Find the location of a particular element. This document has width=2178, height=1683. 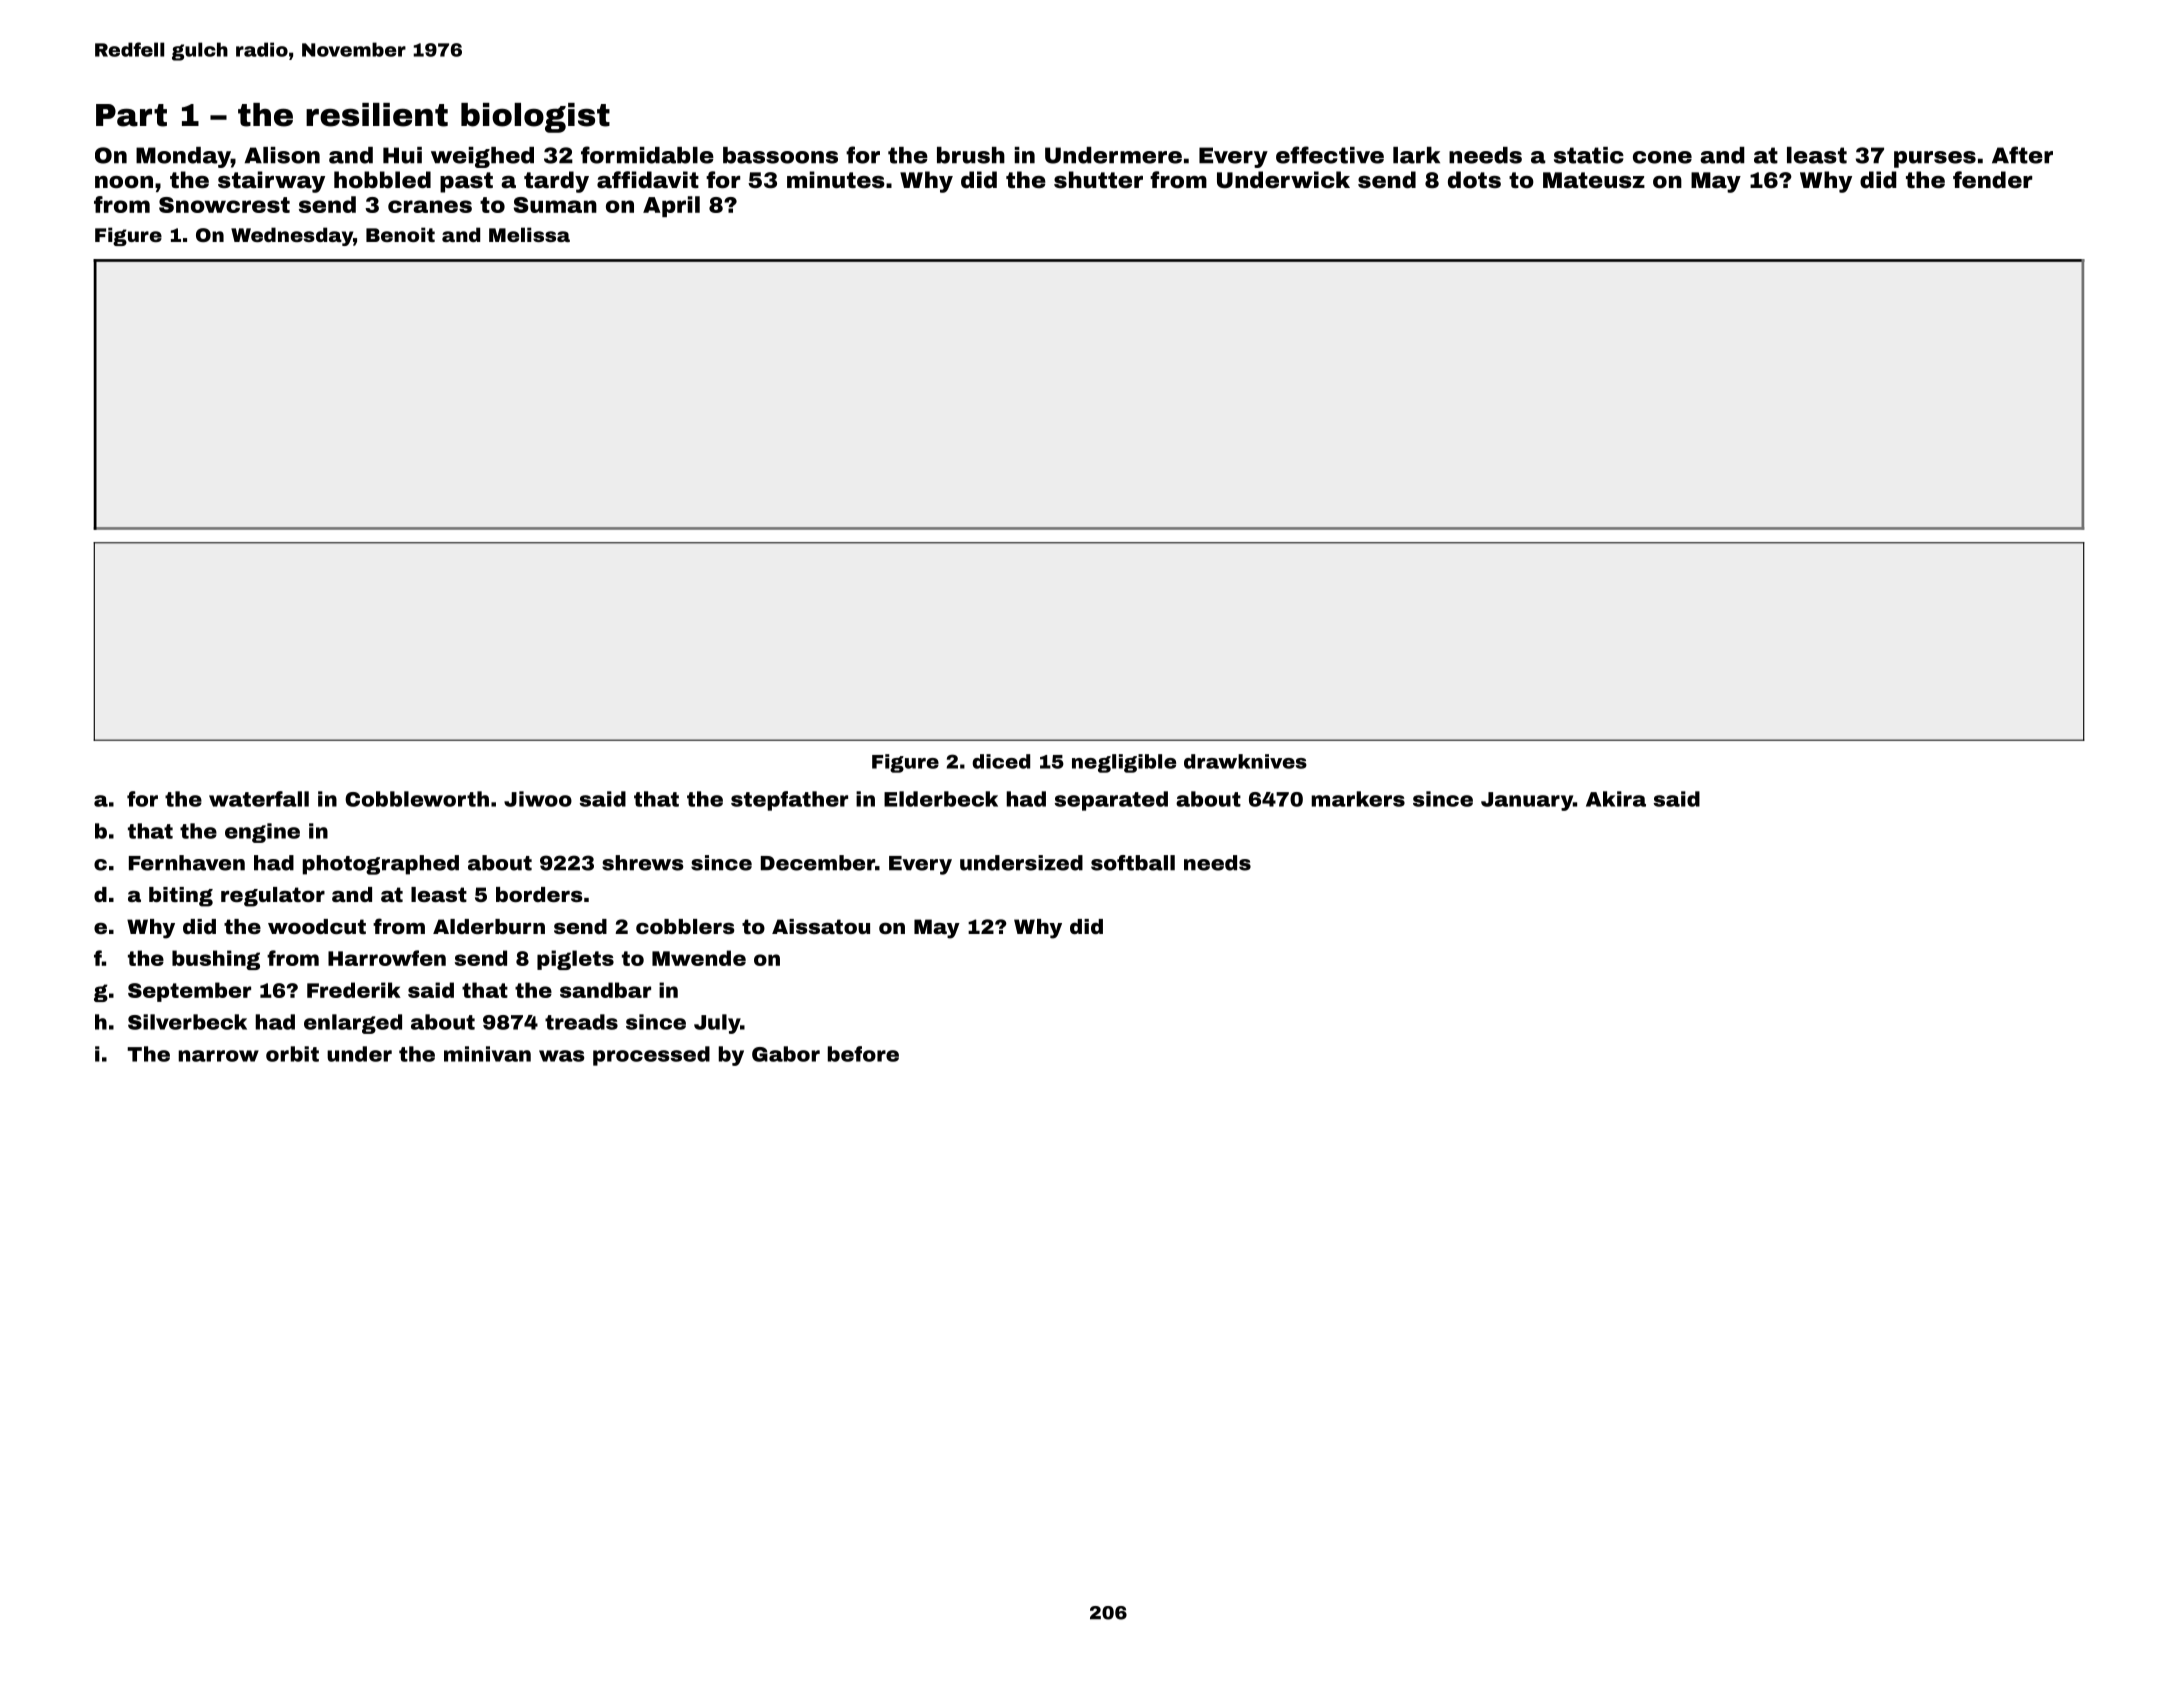

Snowcrest is located at coordinates (224, 205).
